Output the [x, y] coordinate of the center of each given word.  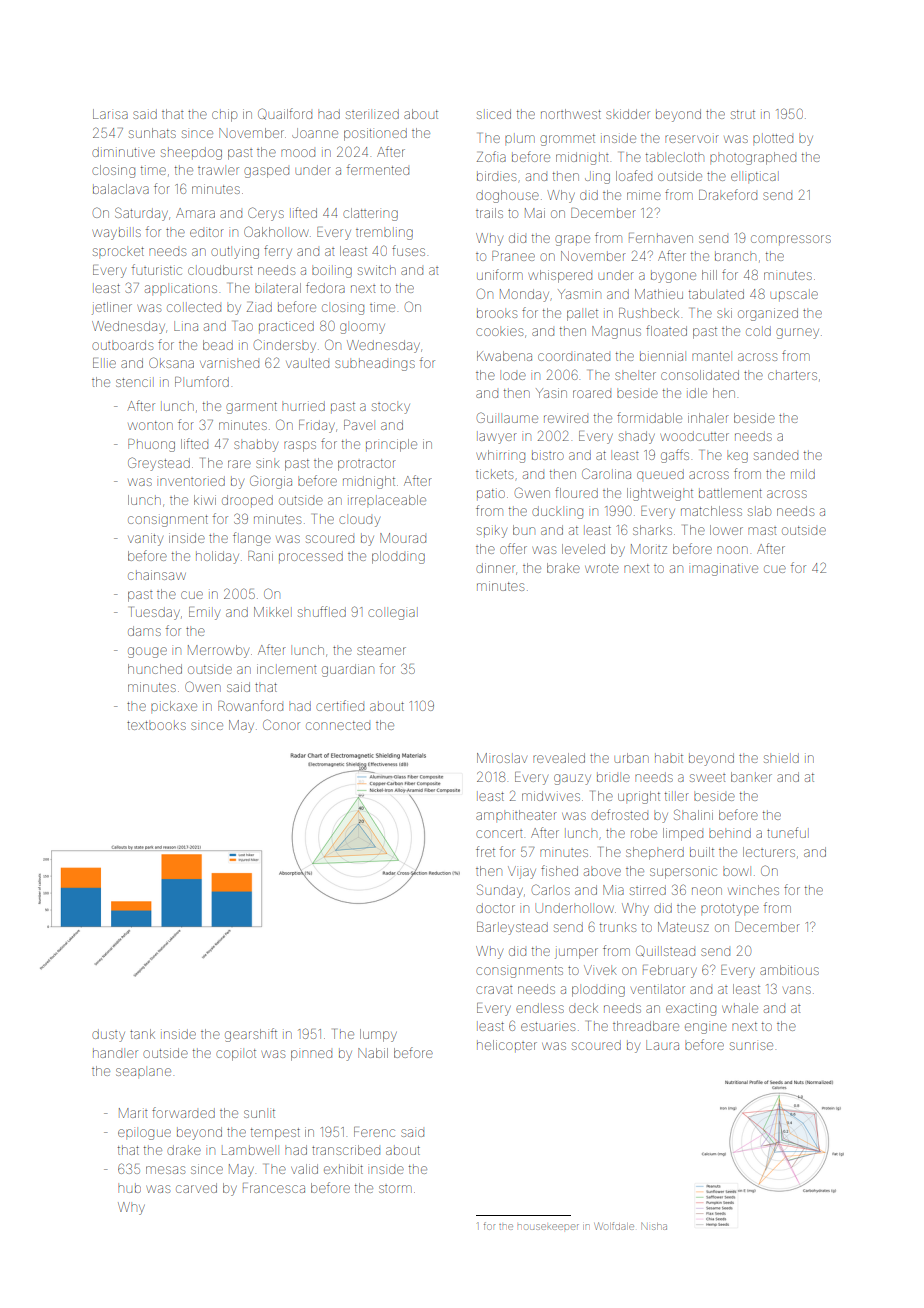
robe [644, 833]
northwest [571, 114]
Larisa [110, 114]
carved [196, 1188]
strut [743, 114]
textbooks [156, 725]
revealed [559, 758]
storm [395, 1189]
